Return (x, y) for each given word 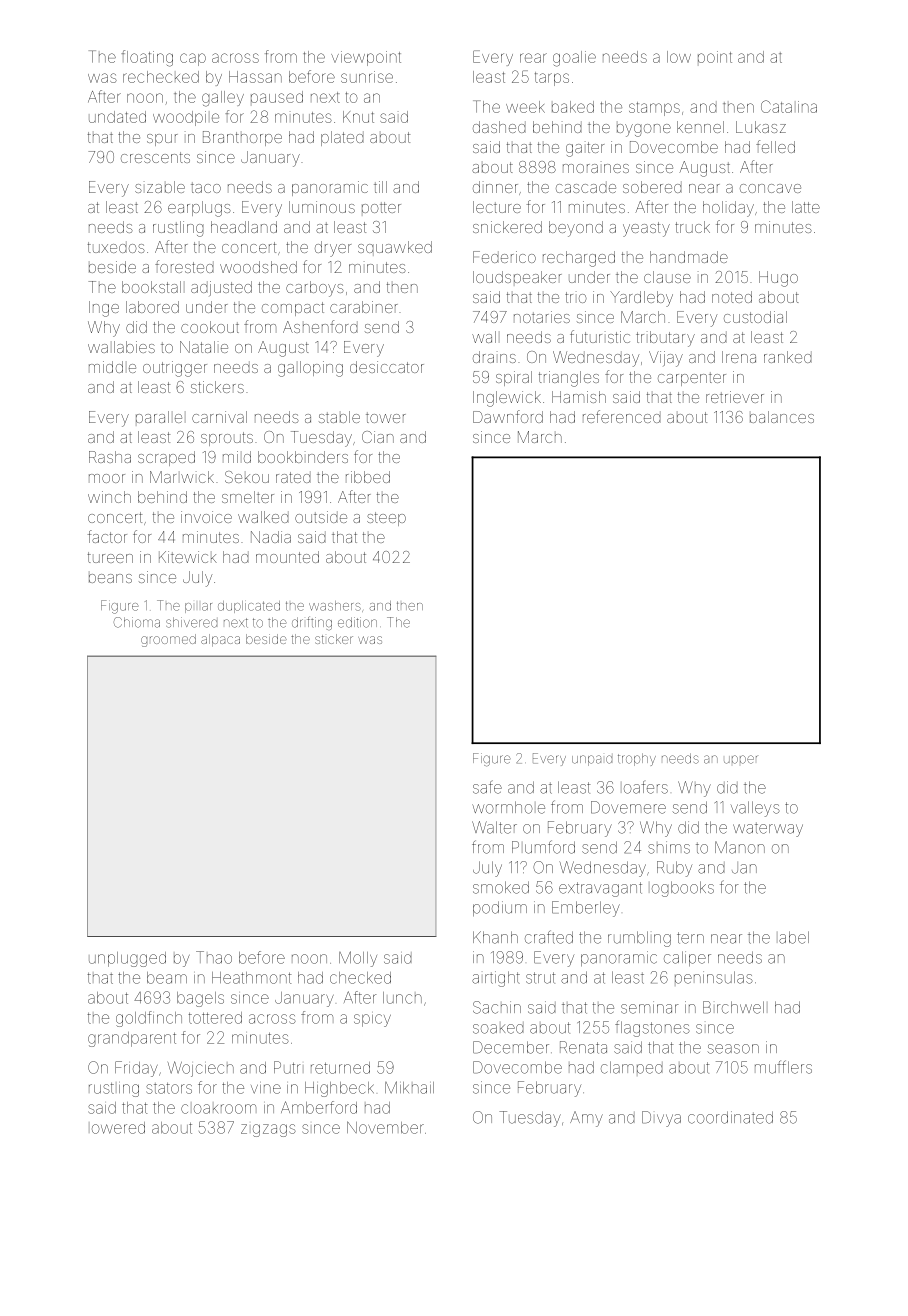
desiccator (387, 367)
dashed (499, 127)
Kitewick (188, 557)
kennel (700, 127)
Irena (739, 357)
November (385, 1127)
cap (193, 59)
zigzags (268, 1130)
